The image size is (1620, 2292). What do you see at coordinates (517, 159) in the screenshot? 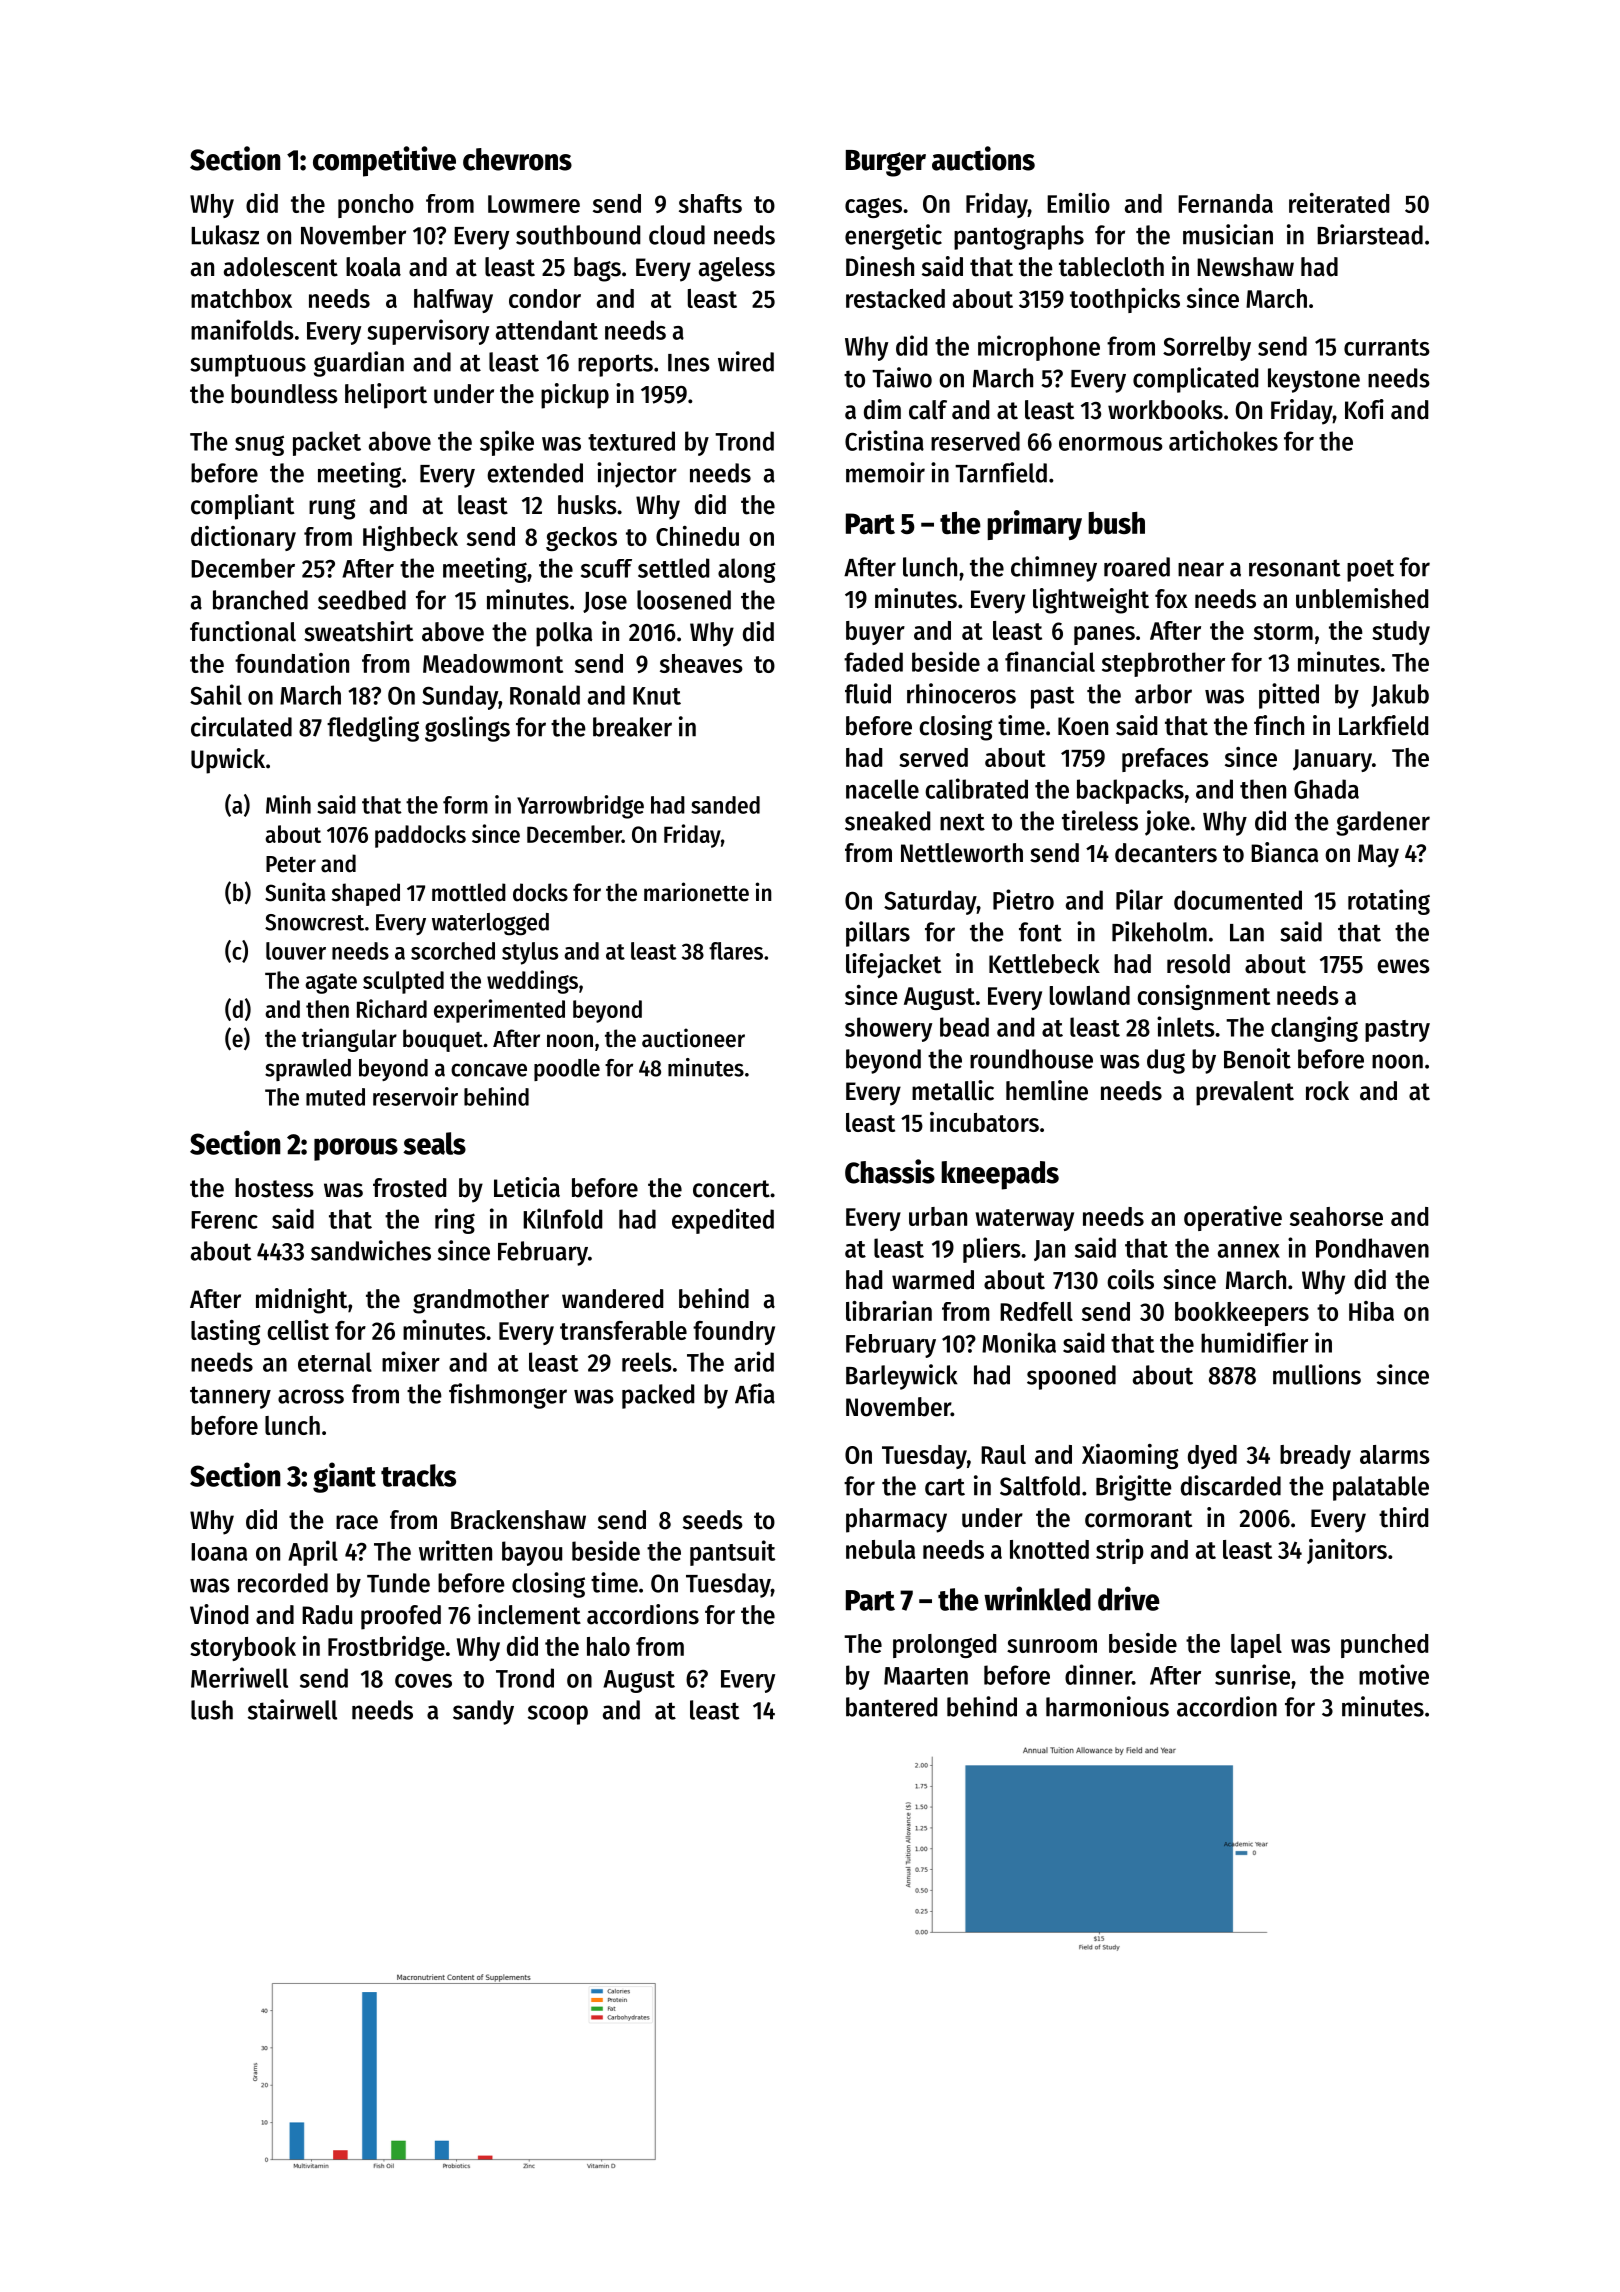
I see `chevrons` at bounding box center [517, 159].
